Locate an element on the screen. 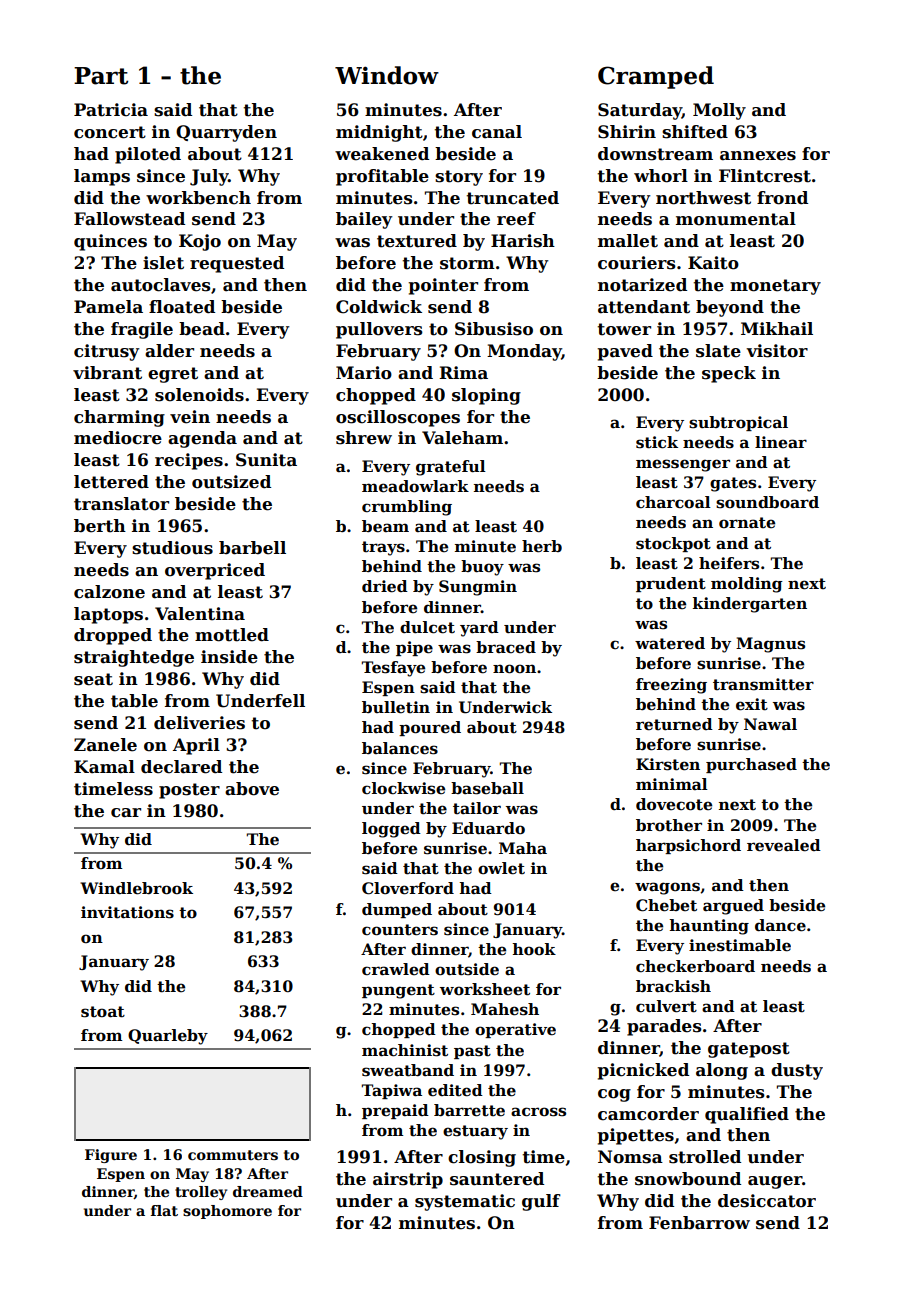 The width and height of the screenshot is (908, 1316). watered is located at coordinates (670, 643).
